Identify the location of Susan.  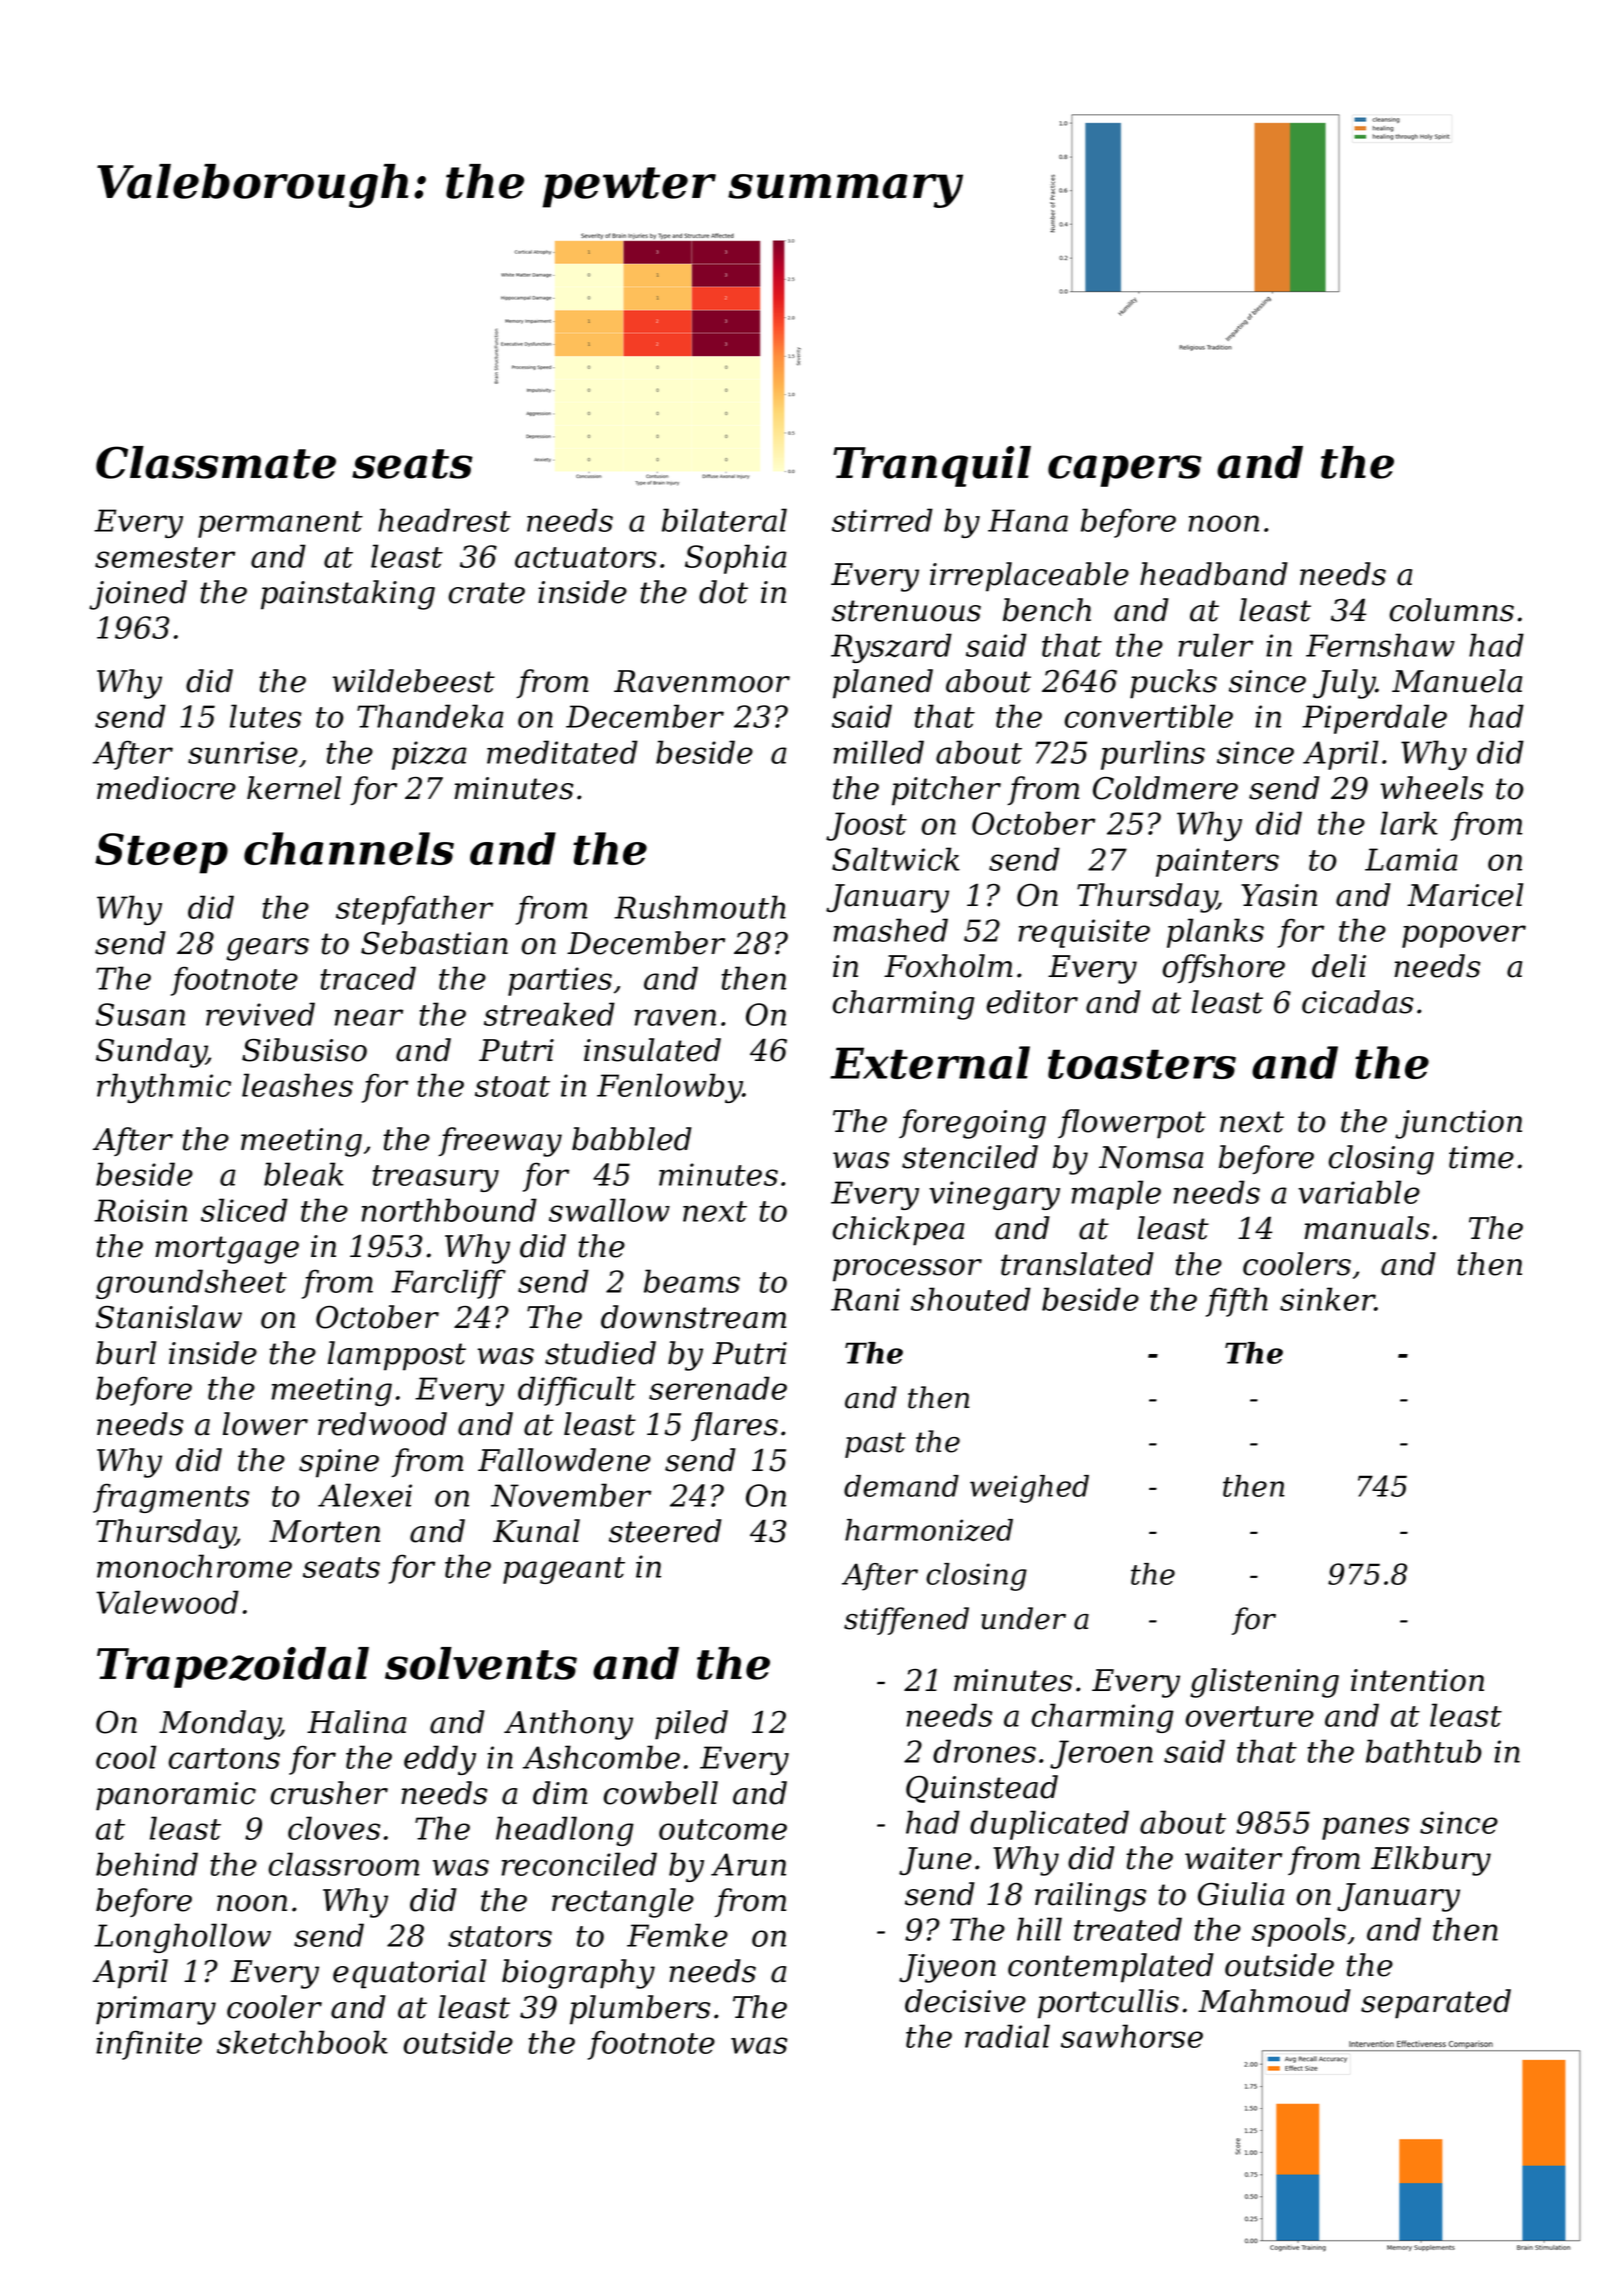
(140, 1014).
